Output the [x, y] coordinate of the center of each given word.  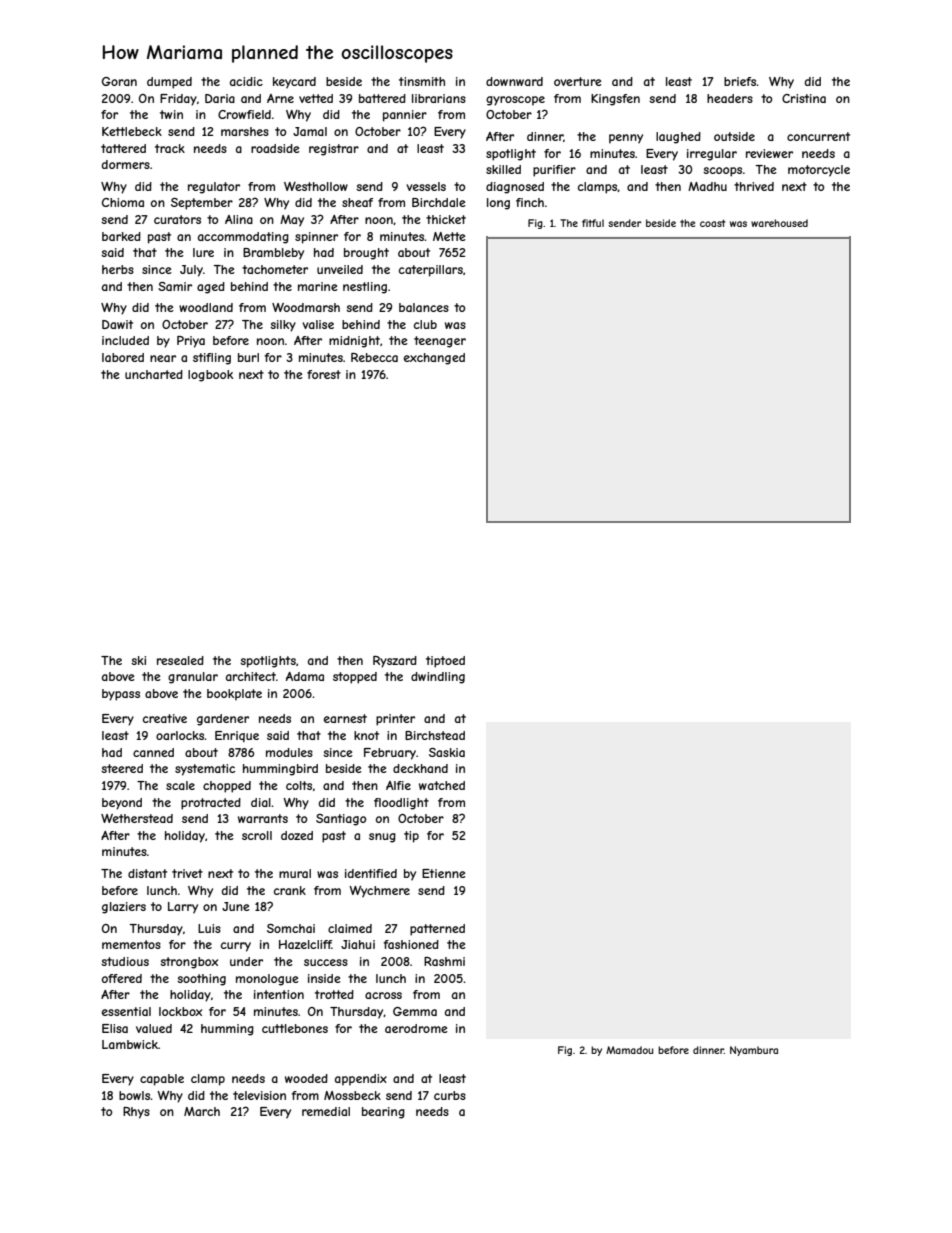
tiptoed [445, 662]
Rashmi [444, 961]
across [383, 995]
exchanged [434, 359]
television [259, 1095]
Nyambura [754, 1051]
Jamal [310, 131]
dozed [297, 835]
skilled [503, 169]
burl [248, 357]
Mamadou [629, 1050]
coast [713, 223]
